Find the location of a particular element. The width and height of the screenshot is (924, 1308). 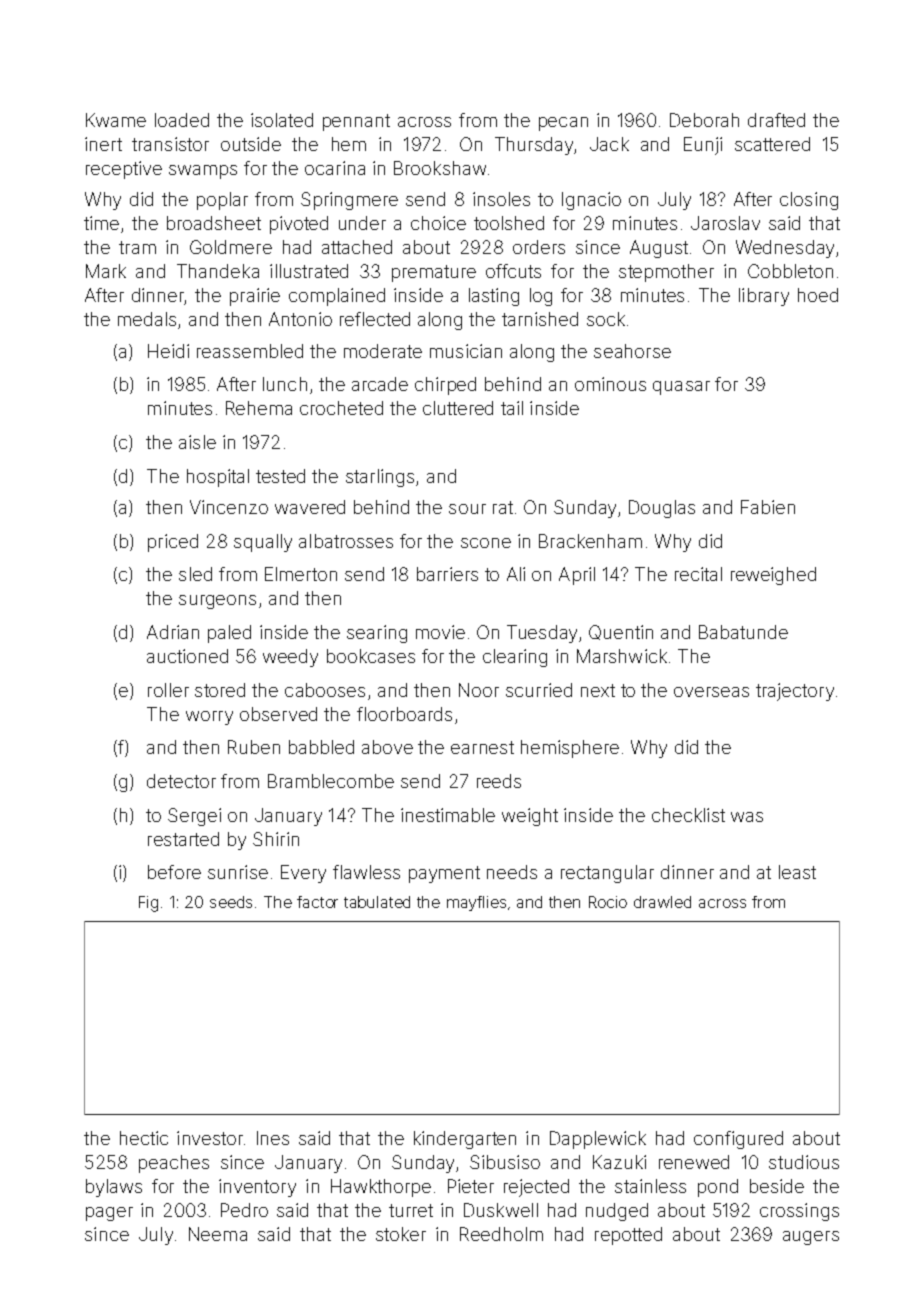

Springmere is located at coordinates (349, 201).
